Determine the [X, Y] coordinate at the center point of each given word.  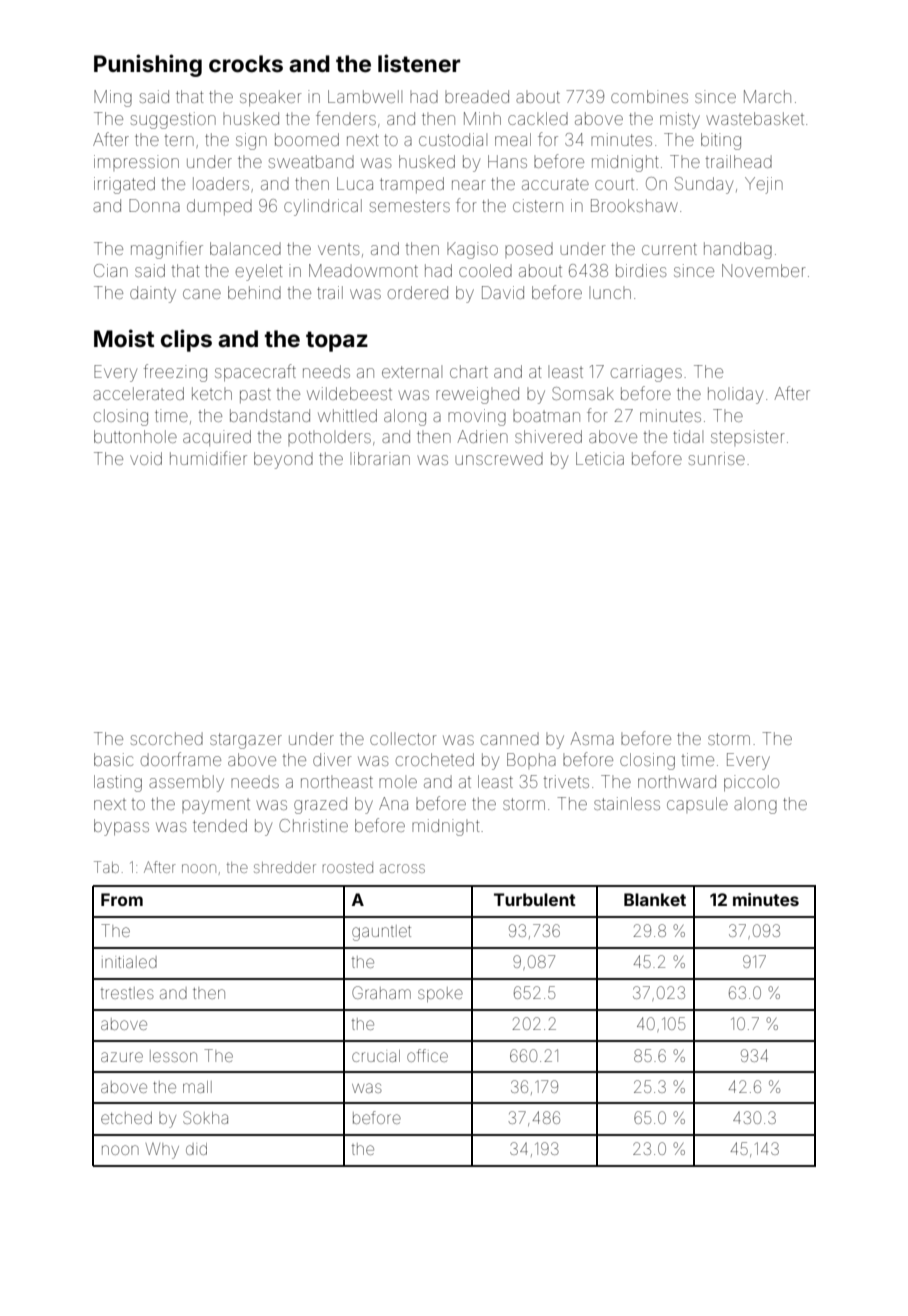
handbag [738, 250]
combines [649, 96]
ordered [418, 292]
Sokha [205, 1117]
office [427, 1055]
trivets [566, 781]
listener [419, 63]
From [122, 899]
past [255, 395]
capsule [697, 805]
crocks [246, 64]
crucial [376, 1056]
